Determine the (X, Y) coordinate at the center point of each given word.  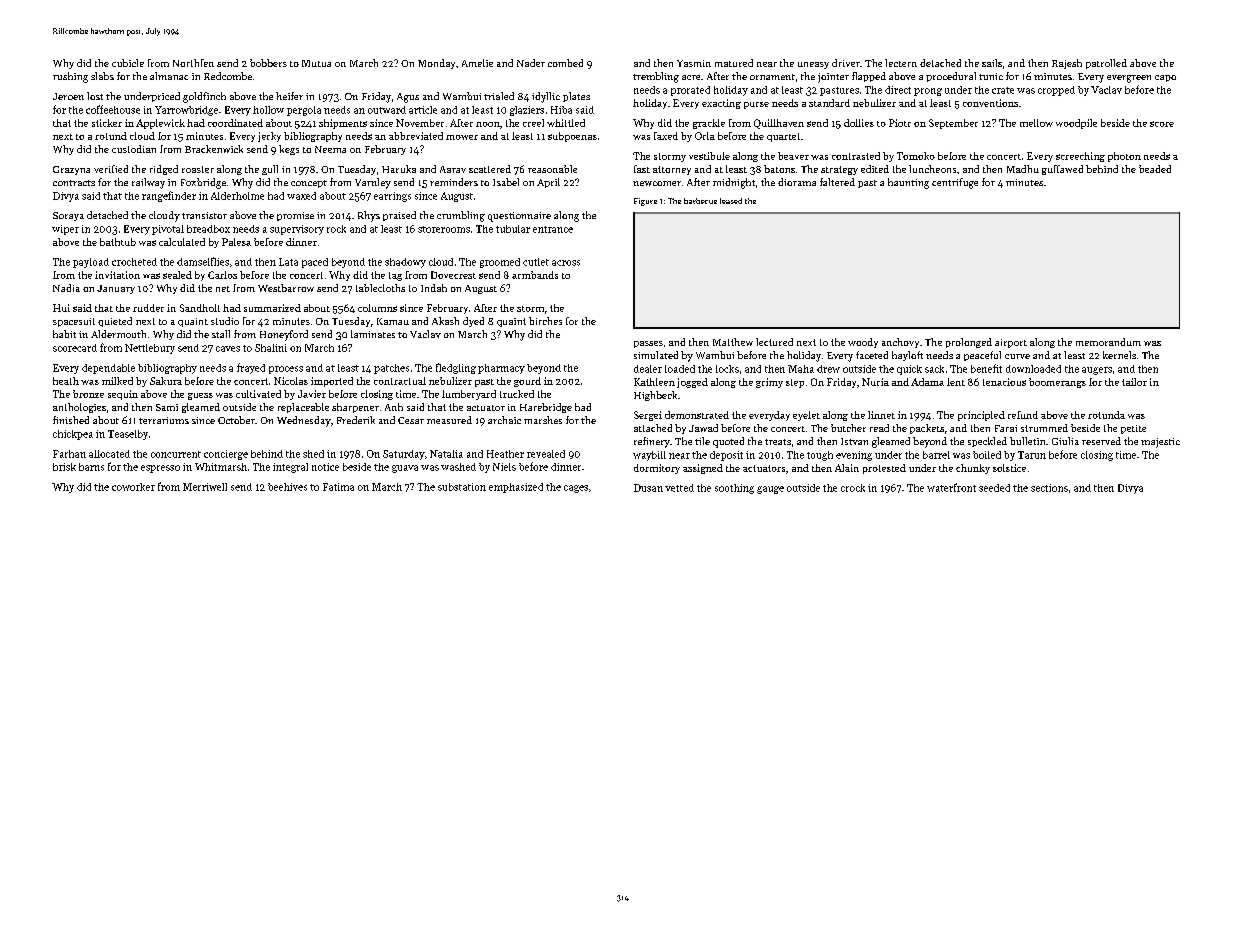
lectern (901, 63)
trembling (656, 77)
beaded (1155, 169)
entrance (553, 229)
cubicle (128, 63)
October (236, 420)
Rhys (369, 216)
